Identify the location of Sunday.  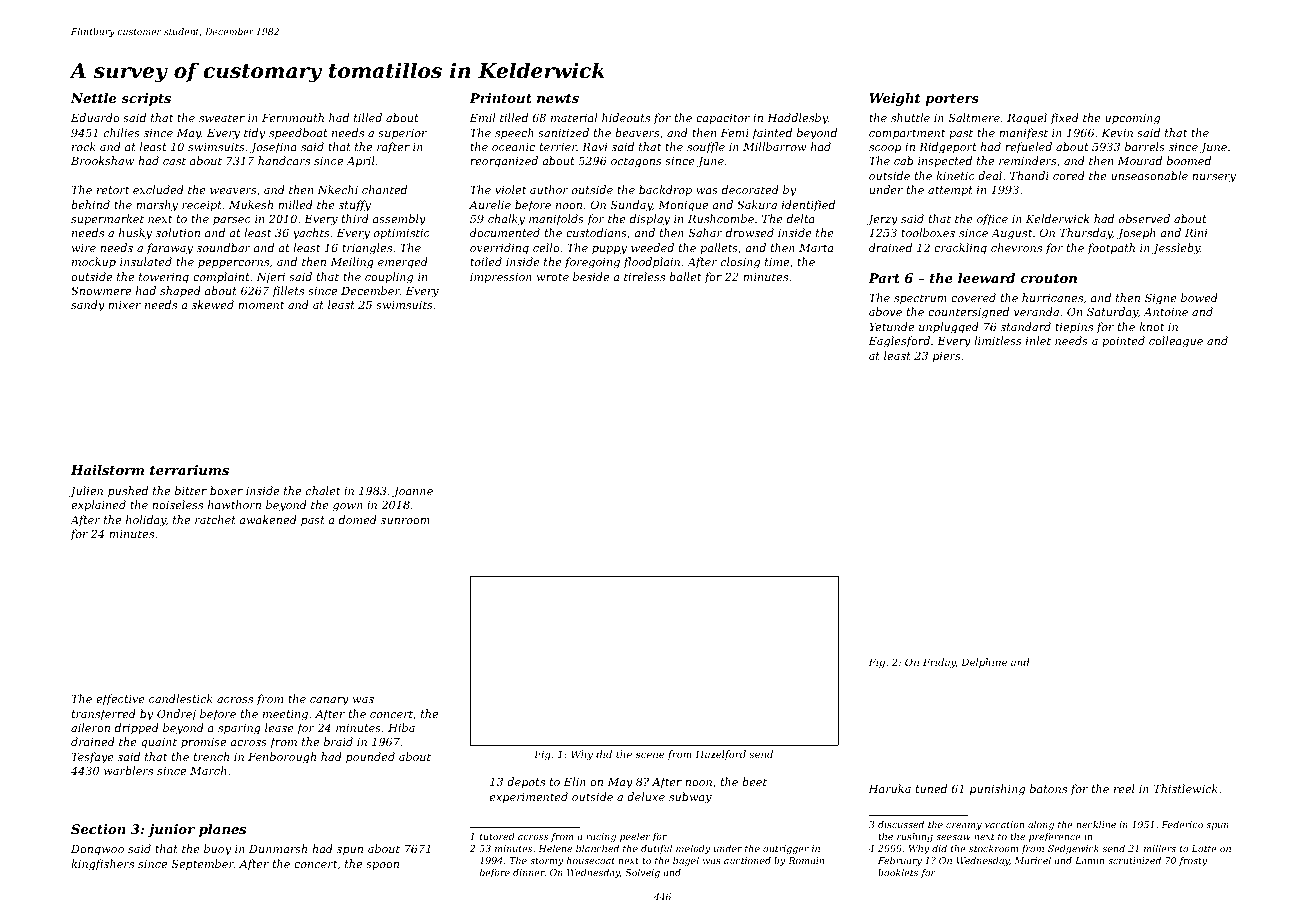
(631, 206).
